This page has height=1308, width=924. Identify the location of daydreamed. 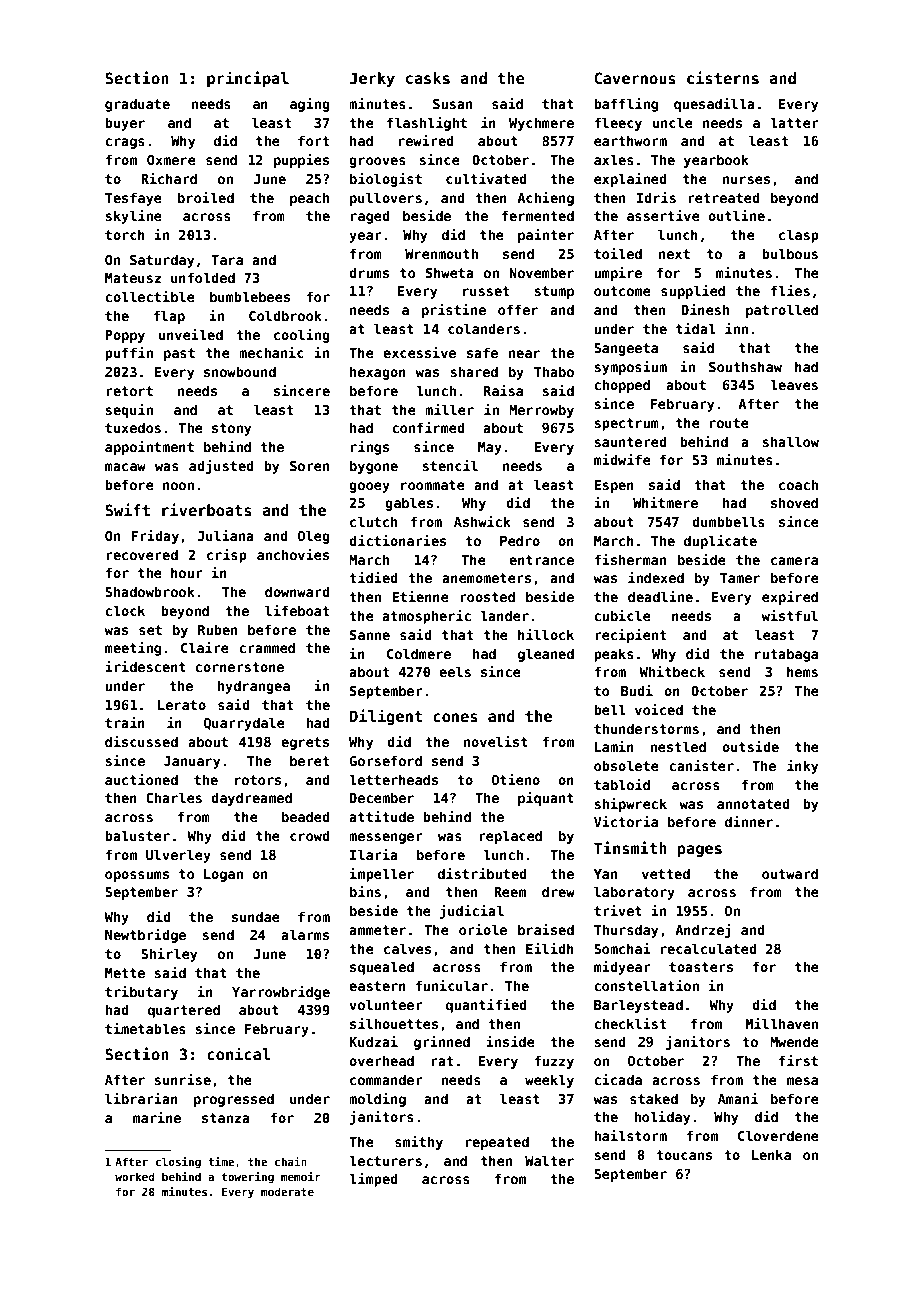
(251, 799).
